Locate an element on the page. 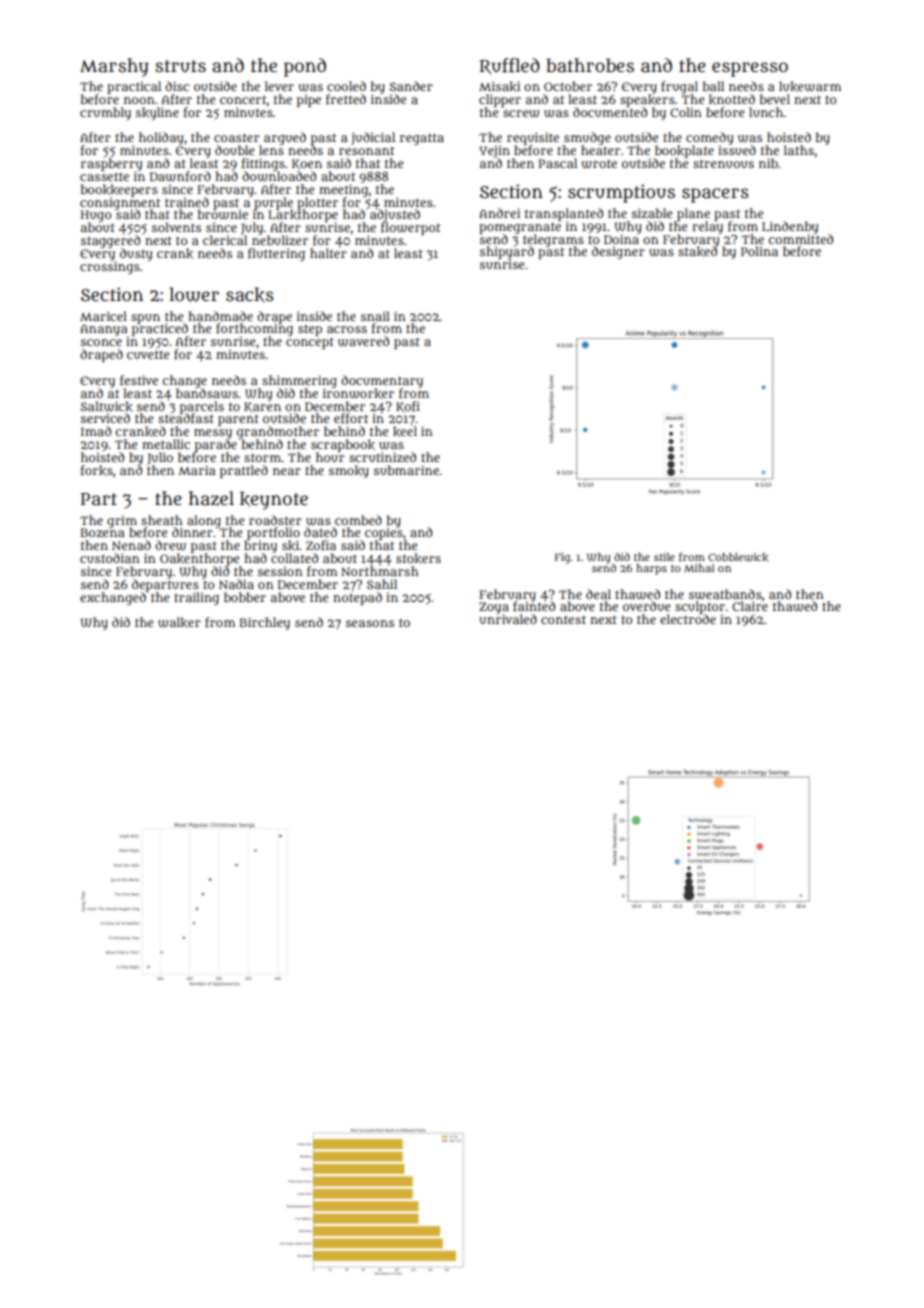 The width and height of the document is (924, 1308). staked is located at coordinates (697, 252).
